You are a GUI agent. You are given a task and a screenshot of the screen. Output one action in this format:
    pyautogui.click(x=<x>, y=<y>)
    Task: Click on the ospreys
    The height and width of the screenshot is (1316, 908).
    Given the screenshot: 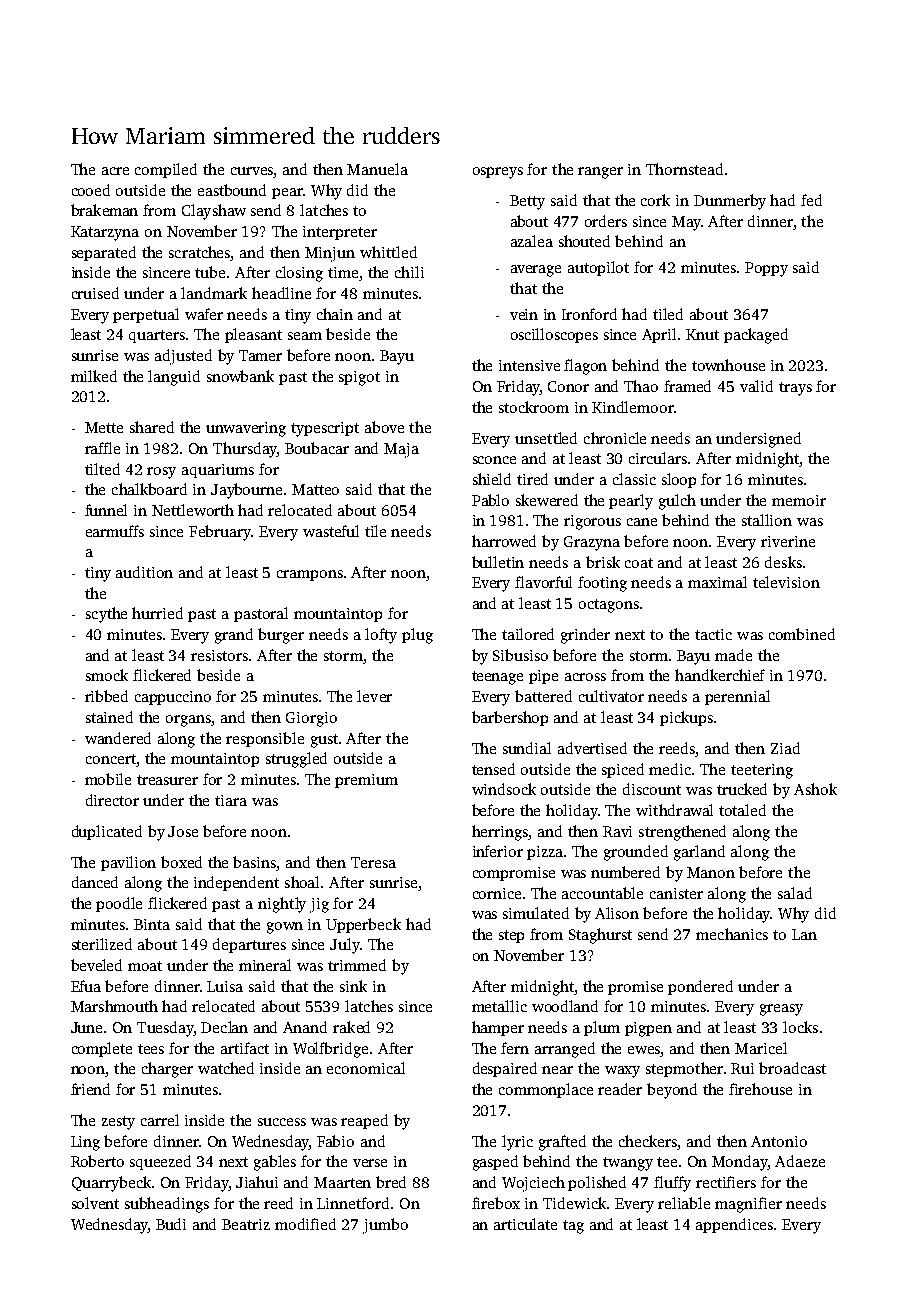 What is the action you would take?
    pyautogui.click(x=498, y=173)
